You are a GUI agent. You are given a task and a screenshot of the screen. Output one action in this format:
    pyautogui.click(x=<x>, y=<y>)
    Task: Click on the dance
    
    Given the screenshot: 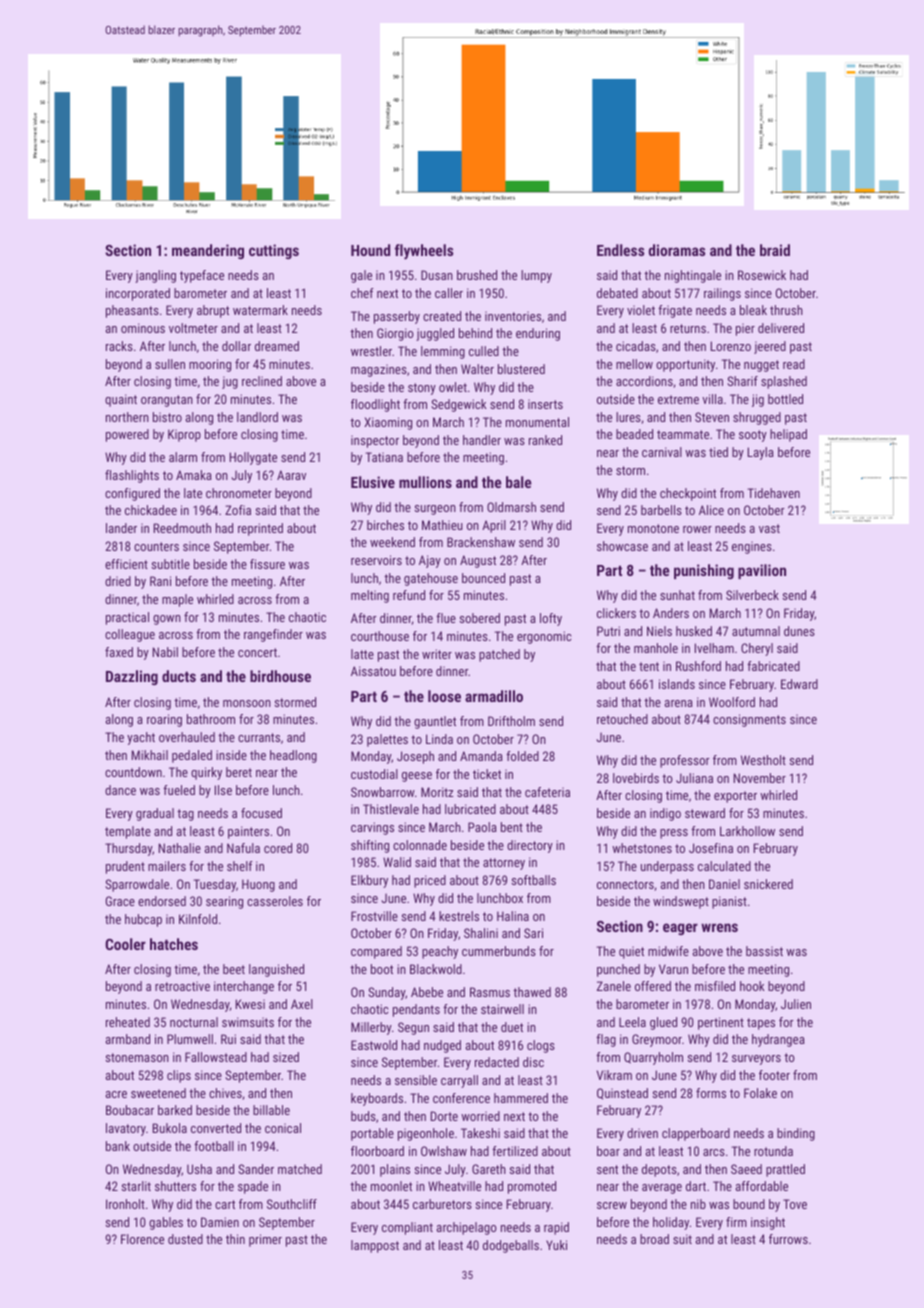 What is the action you would take?
    pyautogui.click(x=120, y=790)
